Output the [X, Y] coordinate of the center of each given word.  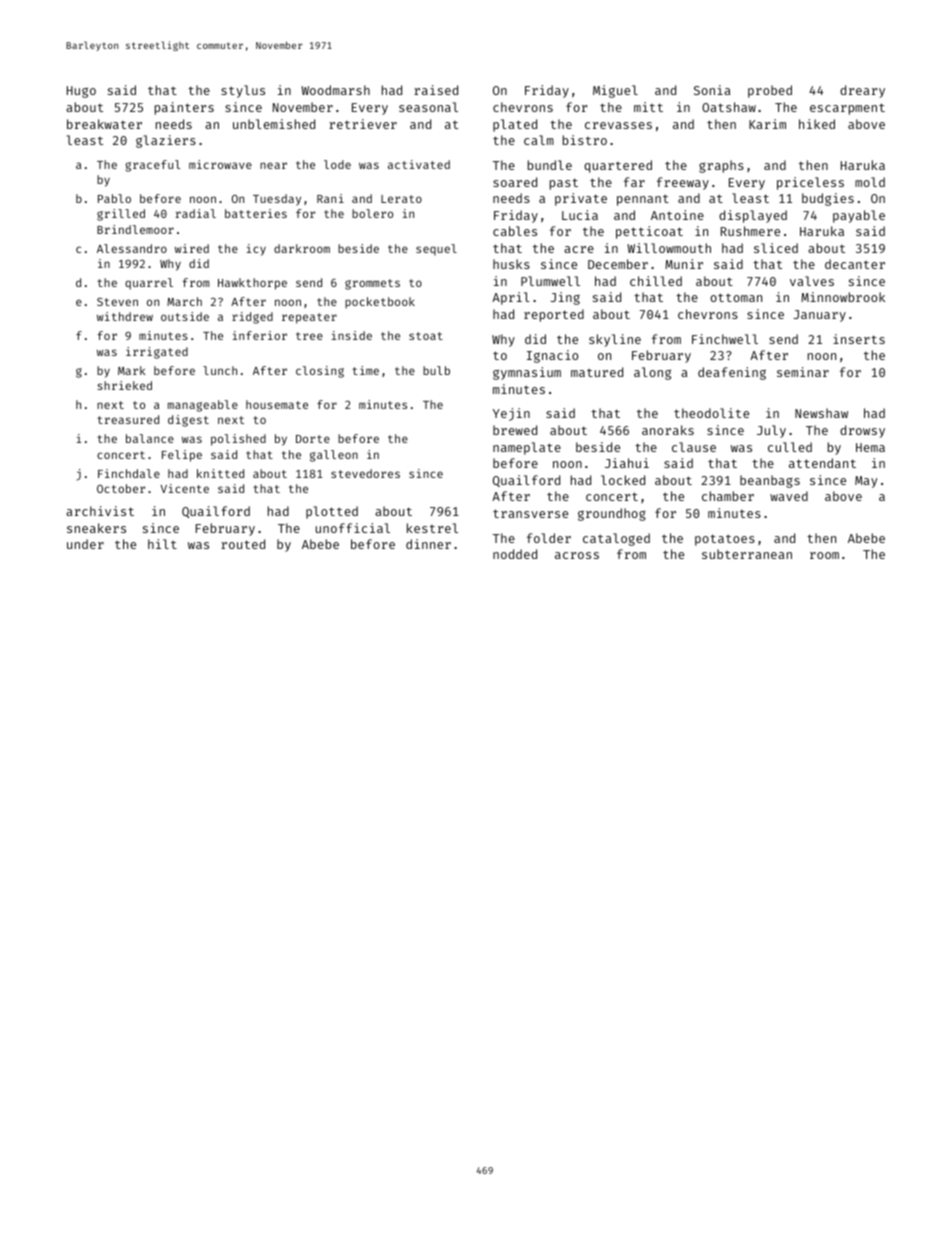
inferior [260, 335]
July [771, 431]
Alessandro [132, 248]
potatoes [725, 540]
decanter [855, 264]
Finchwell [725, 339]
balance [150, 438]
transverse [530, 513]
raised [436, 90]
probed [770, 91]
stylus [243, 91]
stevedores [365, 473]
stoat [426, 336]
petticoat [649, 232]
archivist [100, 511]
